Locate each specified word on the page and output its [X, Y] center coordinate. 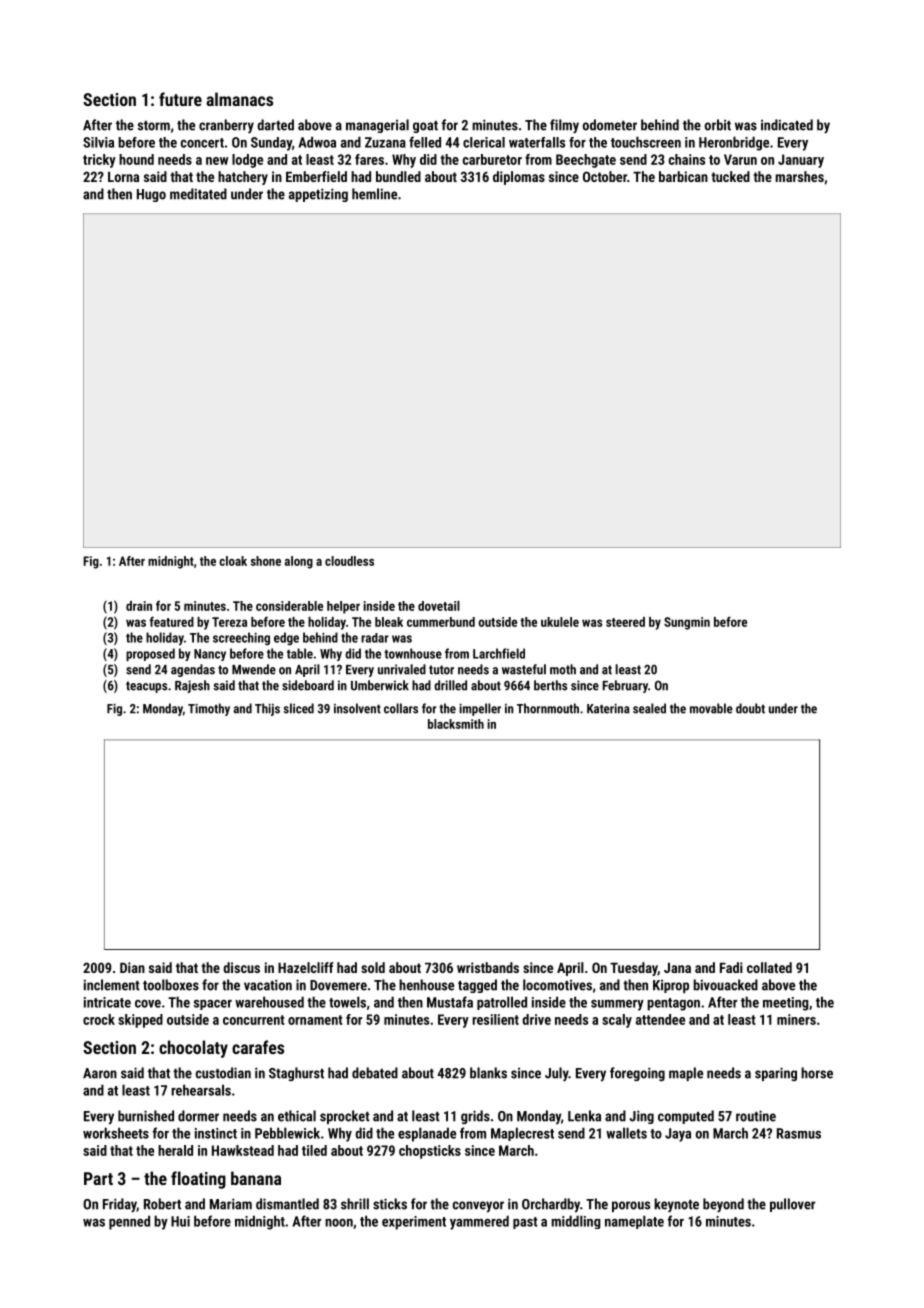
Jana [677, 968]
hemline [374, 194]
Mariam [231, 1204]
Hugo [151, 195]
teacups [146, 687]
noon [339, 1223]
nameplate [634, 1222]
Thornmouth [548, 708]
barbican [683, 176]
